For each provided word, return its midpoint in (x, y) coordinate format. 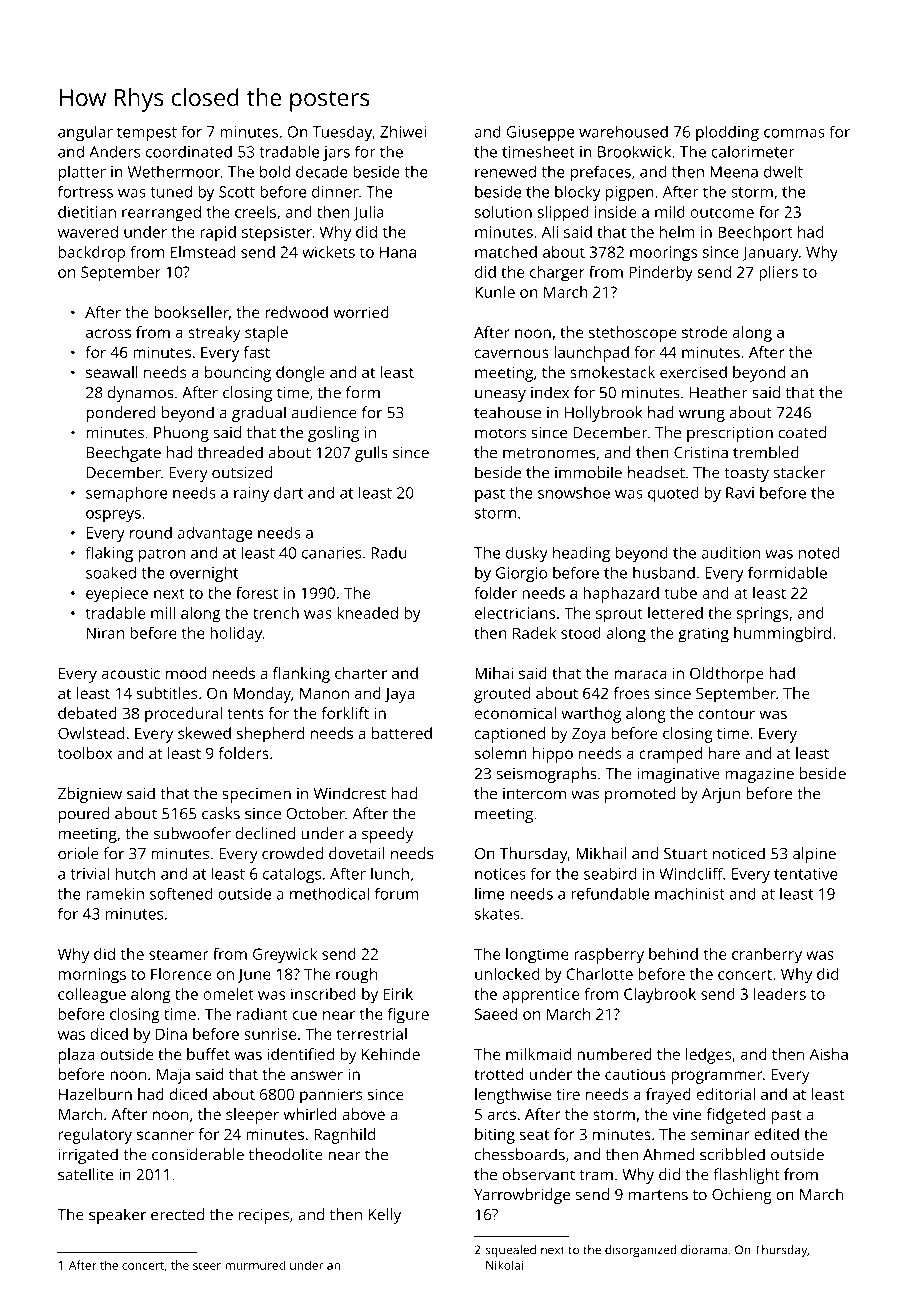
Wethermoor (174, 171)
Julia (368, 213)
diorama (704, 1250)
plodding (727, 133)
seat (534, 1135)
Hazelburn (95, 1094)
